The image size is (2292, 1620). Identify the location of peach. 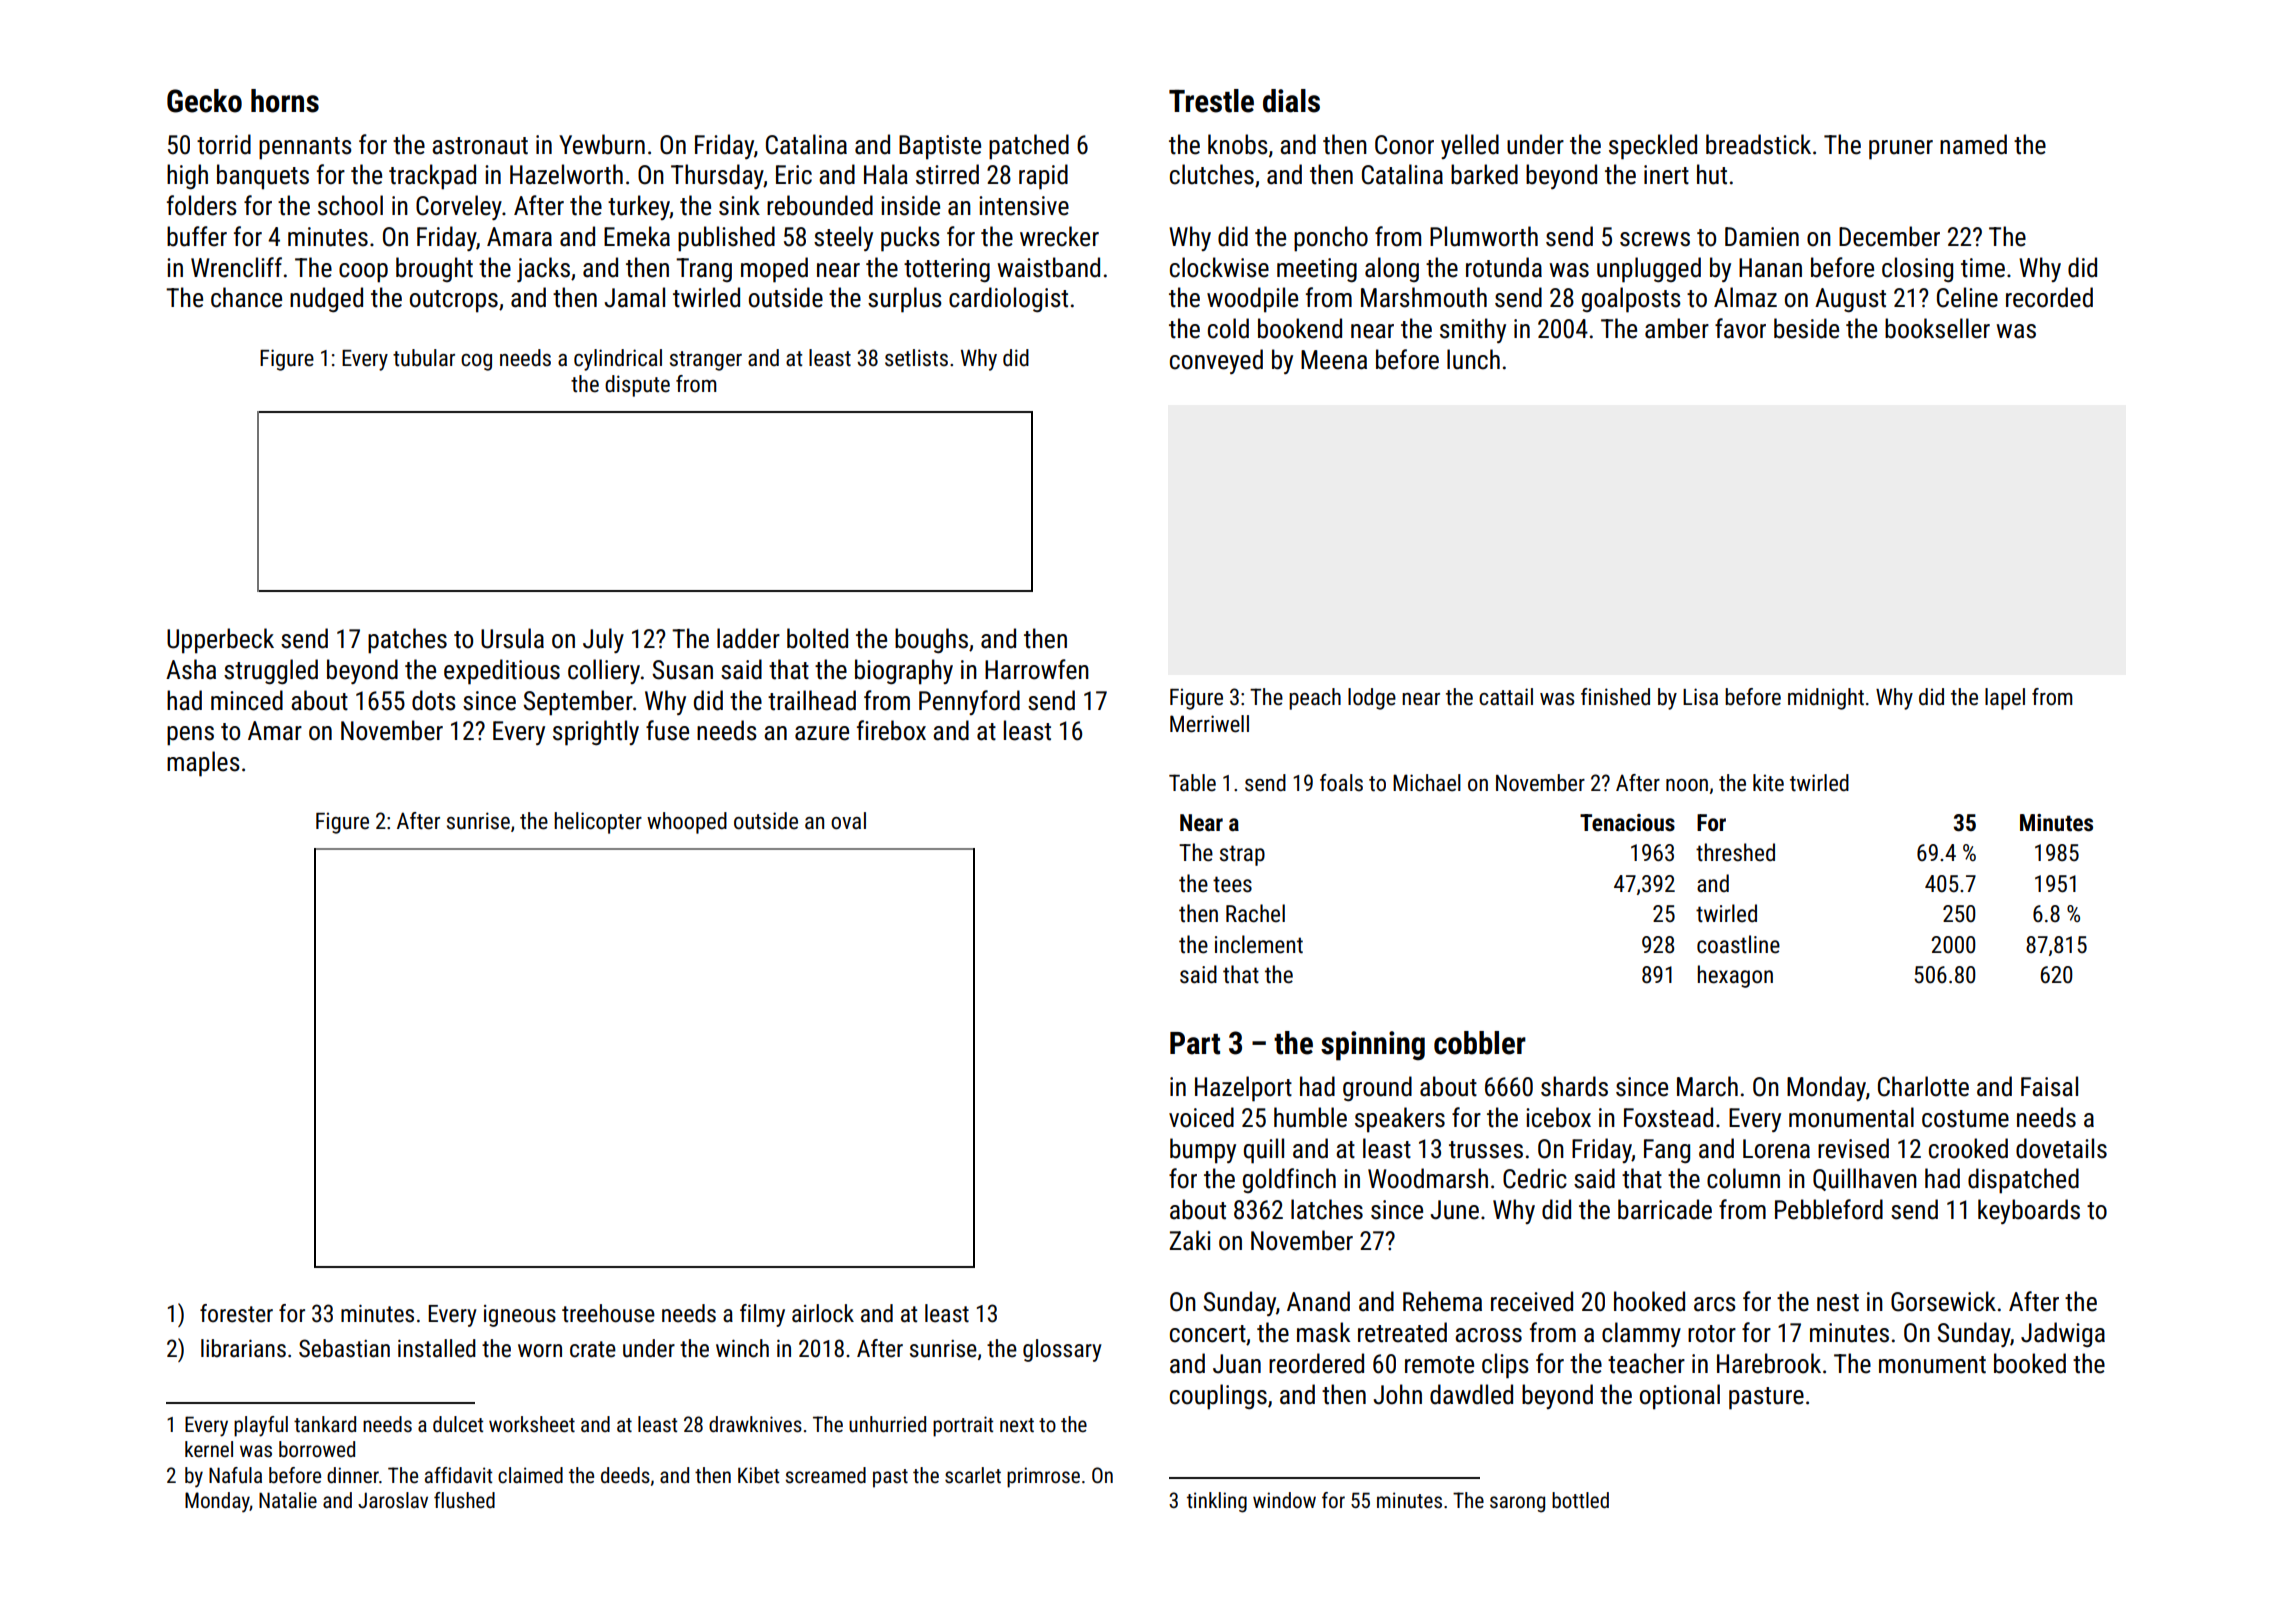
(1315, 699).
